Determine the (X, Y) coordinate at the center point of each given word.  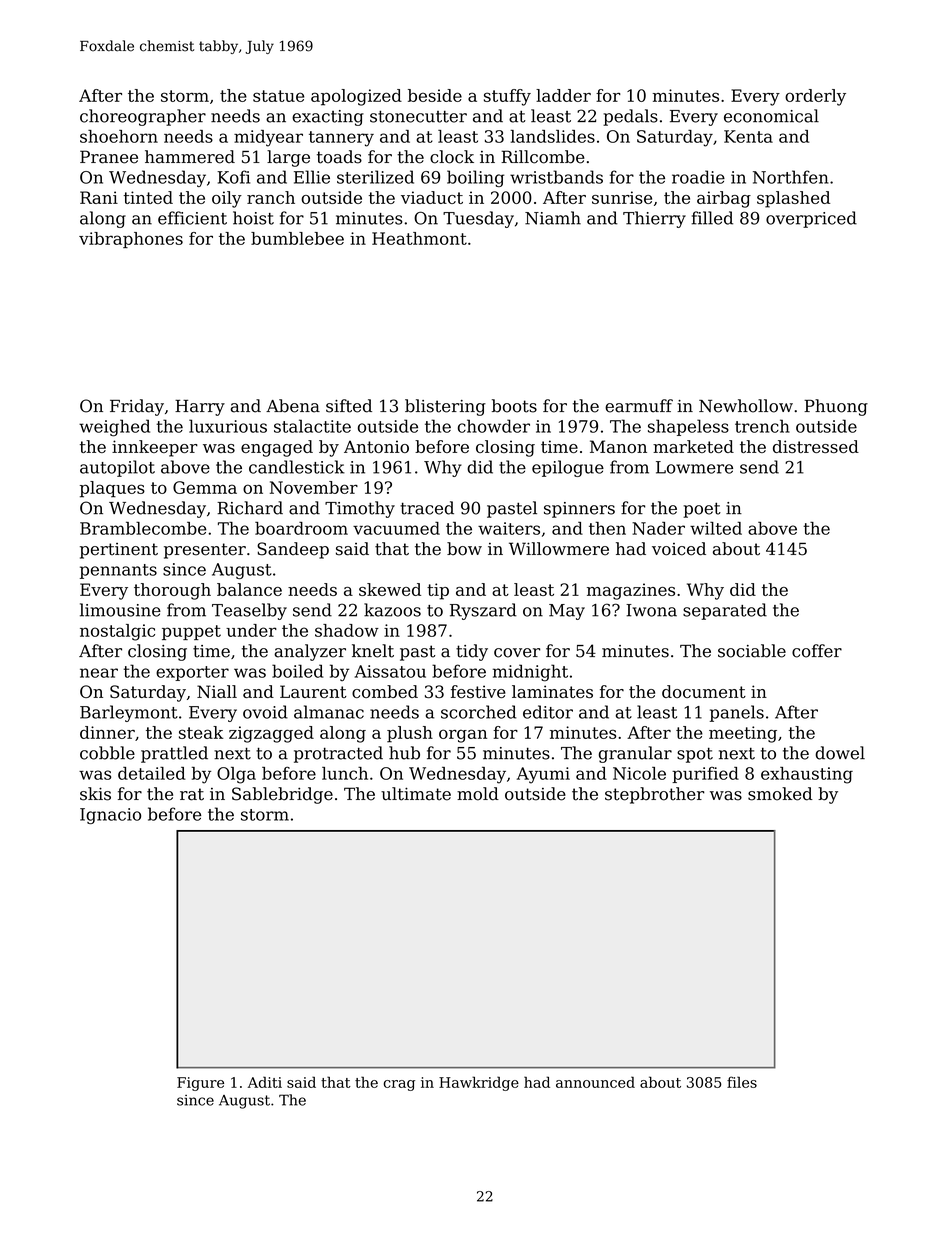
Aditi (265, 1082)
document (704, 691)
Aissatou (390, 671)
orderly (815, 97)
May (567, 612)
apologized (356, 97)
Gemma (205, 487)
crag (399, 1085)
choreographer (143, 117)
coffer (817, 651)
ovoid (265, 712)
